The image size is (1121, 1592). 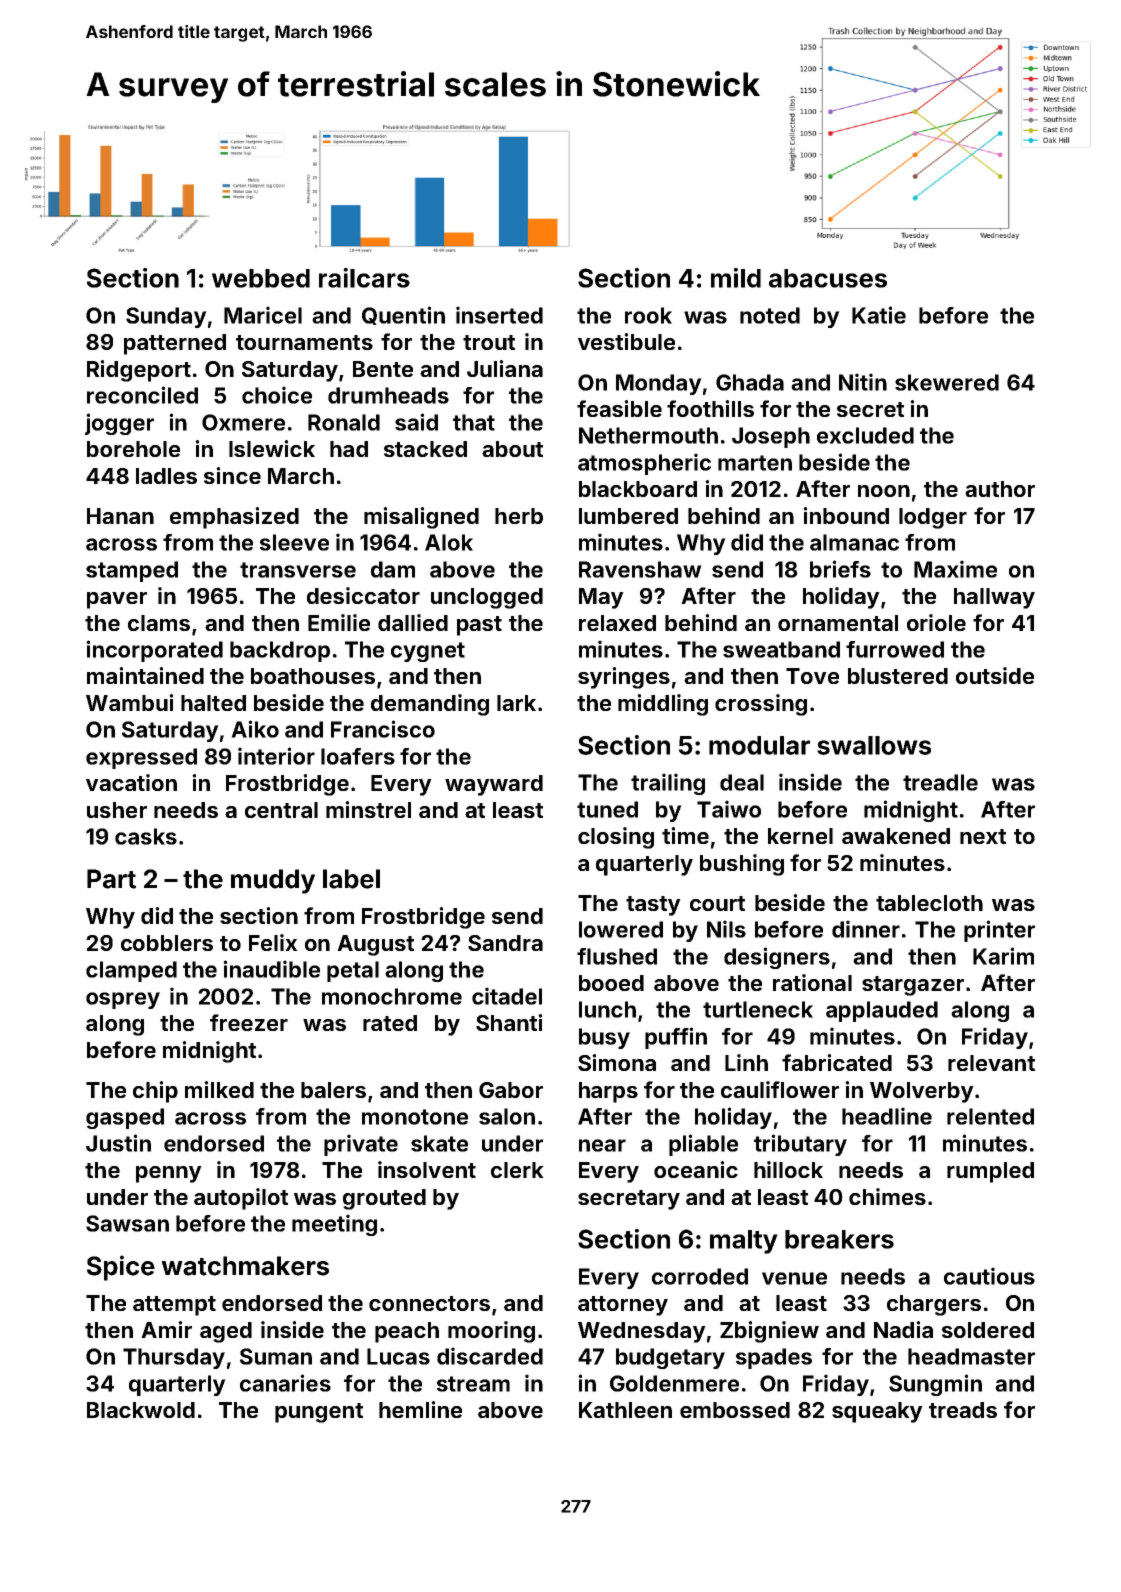 I want to click on freezer, so click(x=249, y=1022).
